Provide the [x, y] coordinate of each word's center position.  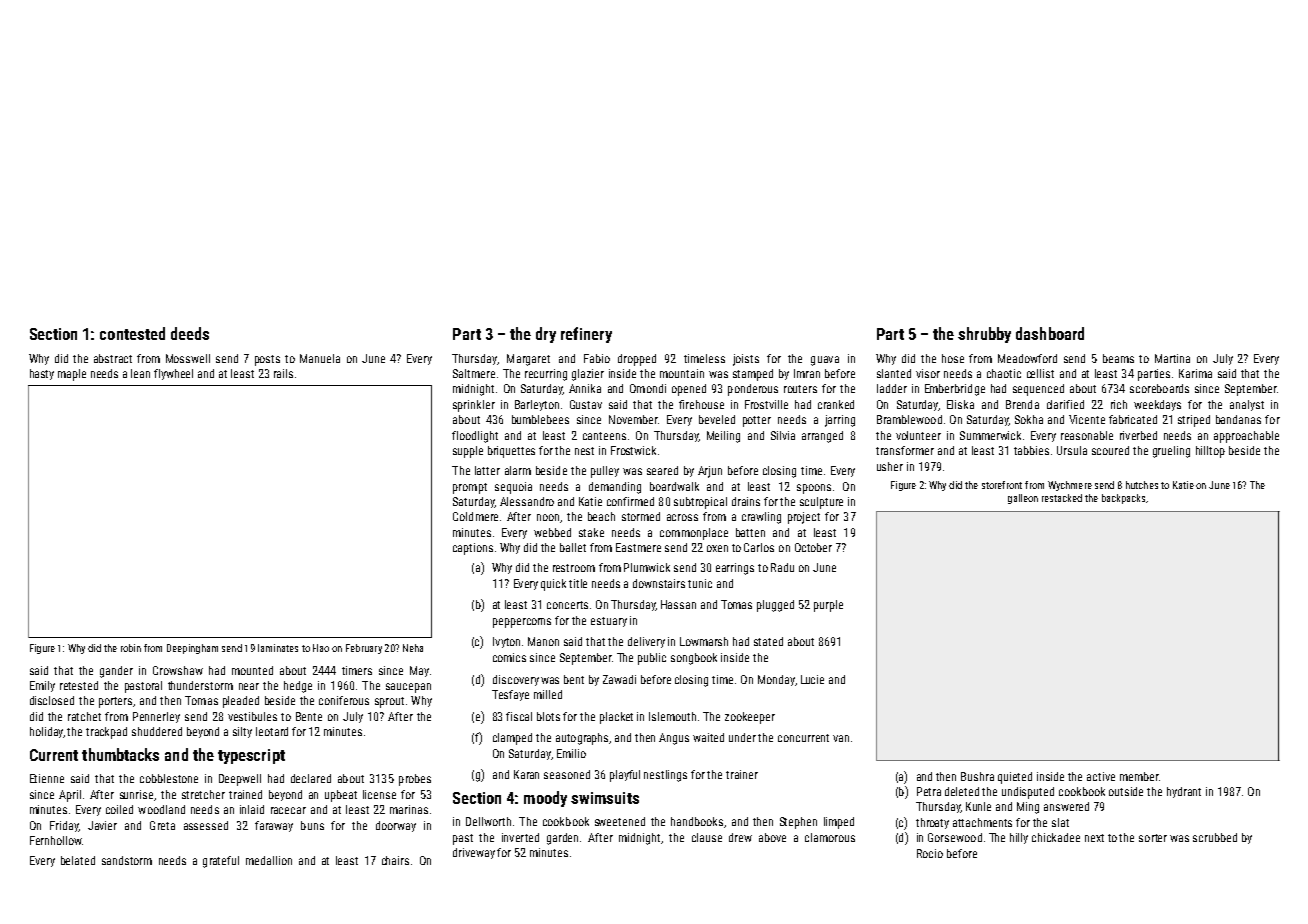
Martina [1172, 358]
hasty [42, 374]
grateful [221, 862]
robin [131, 648]
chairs [395, 860]
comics [509, 657]
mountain [682, 373]
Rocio [930, 853]
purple [828, 606]
